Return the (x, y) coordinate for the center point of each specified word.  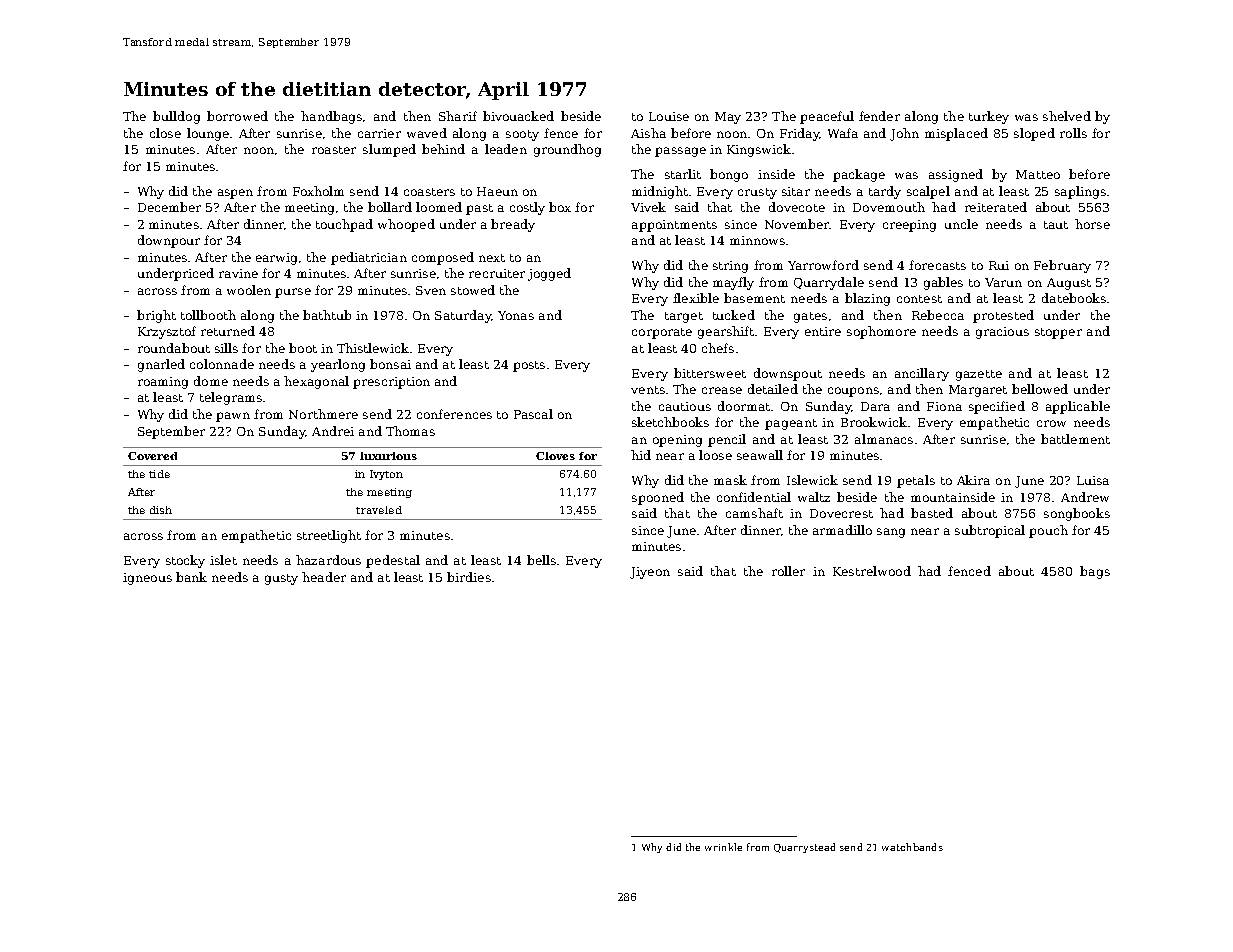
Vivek (648, 207)
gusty (281, 579)
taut (1056, 225)
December (169, 207)
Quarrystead (804, 848)
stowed (473, 290)
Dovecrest (841, 513)
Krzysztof (167, 332)
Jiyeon (650, 573)
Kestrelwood (872, 571)
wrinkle (723, 847)
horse (1092, 224)
